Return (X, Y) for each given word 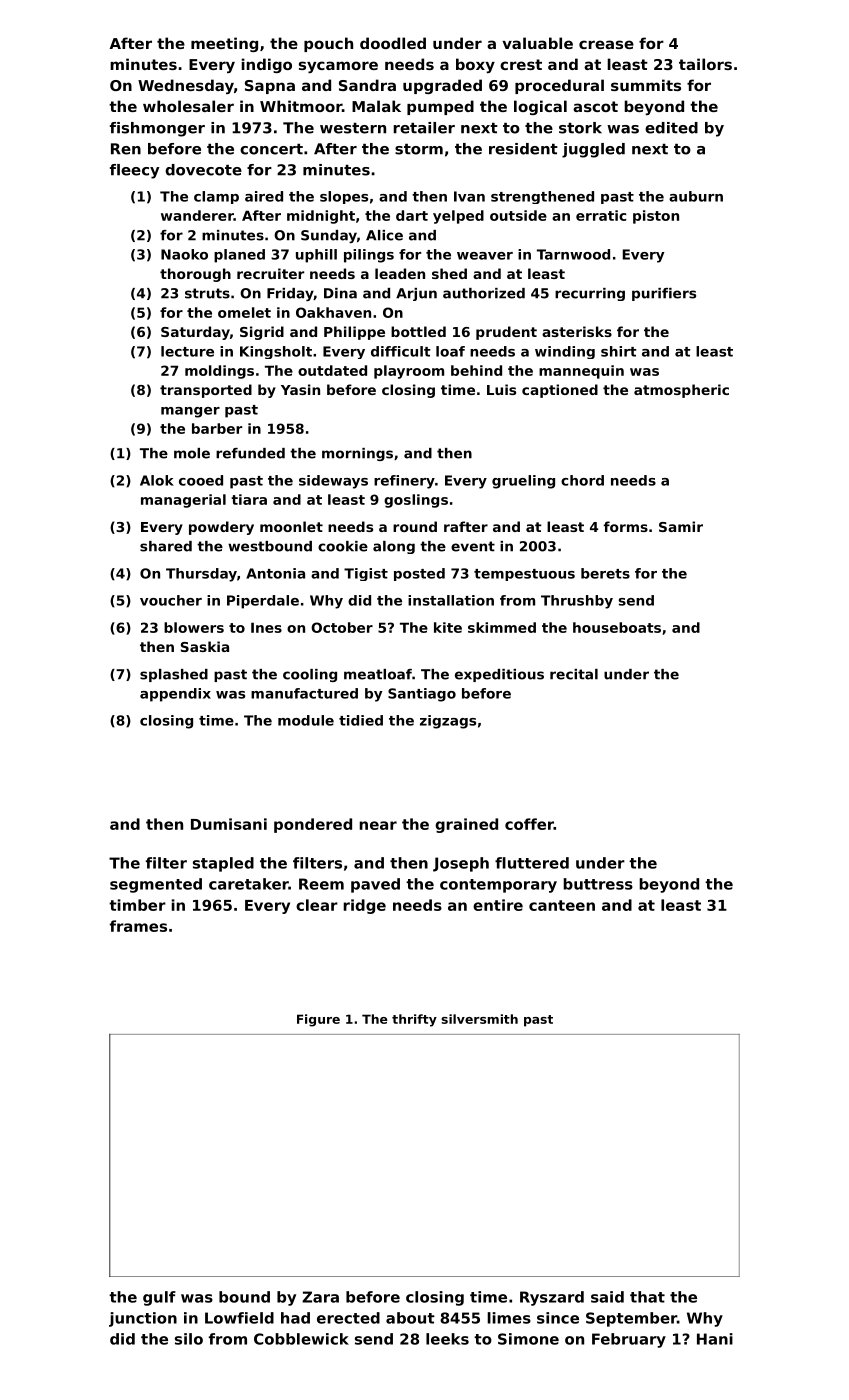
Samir (681, 526)
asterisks (577, 331)
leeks (447, 1339)
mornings (357, 454)
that (647, 1297)
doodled (393, 43)
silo (189, 1339)
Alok (157, 480)
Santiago (422, 695)
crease (606, 44)
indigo (266, 65)
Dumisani (229, 824)
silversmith (479, 1019)
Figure (318, 1020)
